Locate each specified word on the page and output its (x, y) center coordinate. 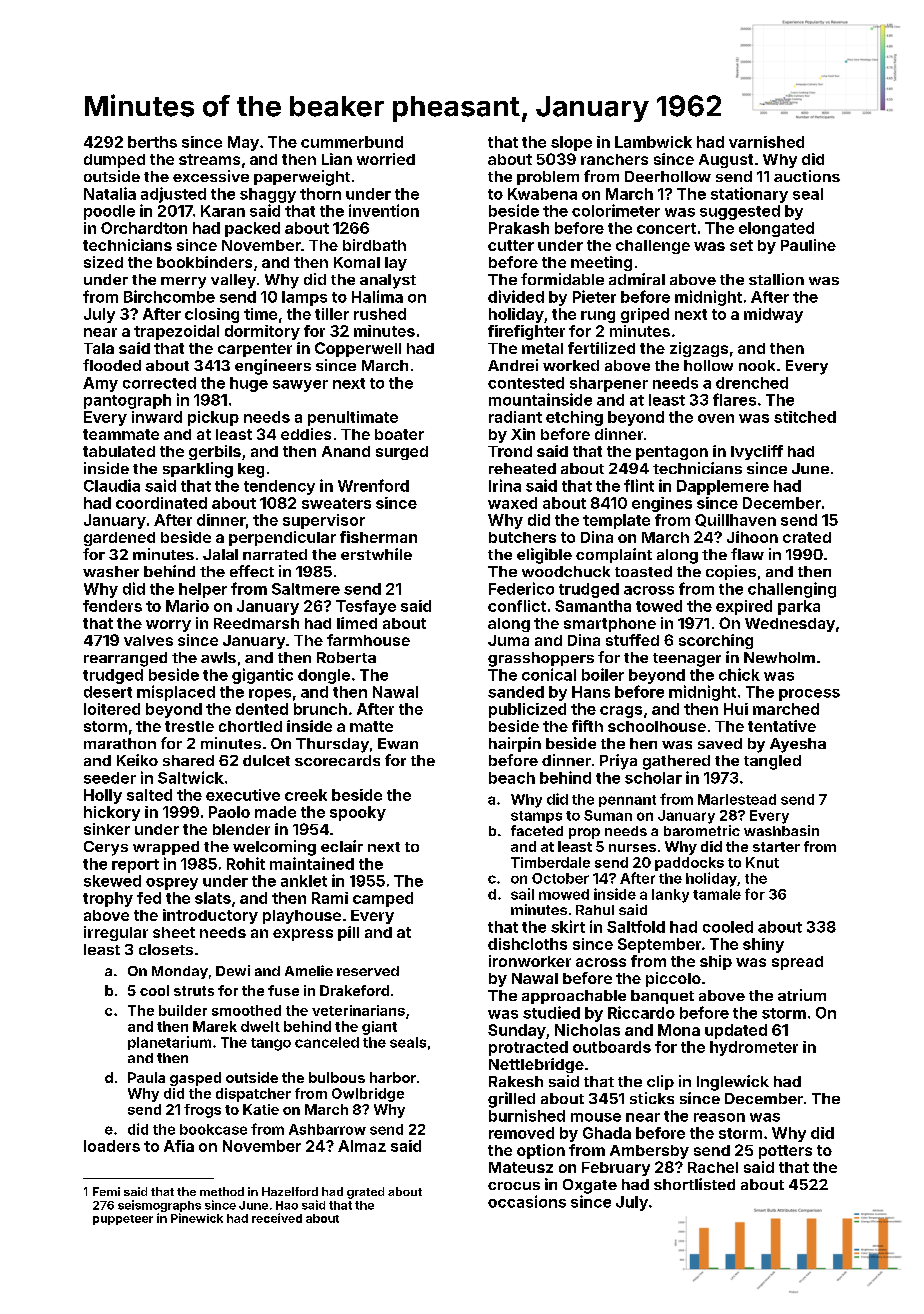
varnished (766, 142)
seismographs (159, 1206)
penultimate (353, 418)
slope (571, 143)
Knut (762, 862)
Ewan (398, 743)
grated (365, 1193)
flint (639, 485)
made (275, 812)
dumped (114, 161)
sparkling (198, 470)
